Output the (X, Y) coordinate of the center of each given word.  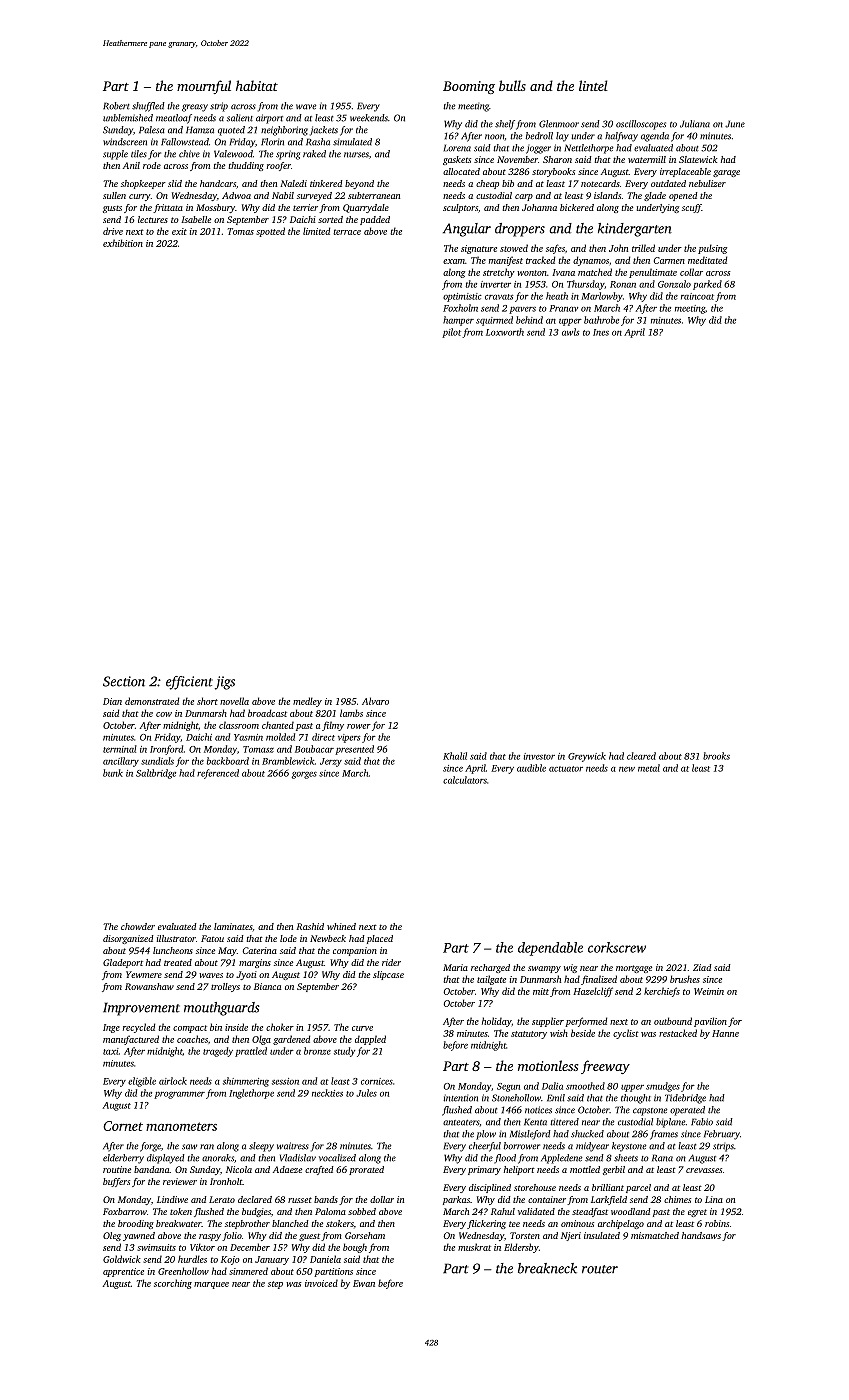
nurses (356, 155)
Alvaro (375, 701)
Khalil (455, 756)
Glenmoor (559, 124)
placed (380, 939)
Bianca (267, 986)
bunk (113, 773)
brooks (716, 756)
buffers (116, 1182)
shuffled (148, 107)
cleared (641, 756)
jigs (225, 683)
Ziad (702, 967)
